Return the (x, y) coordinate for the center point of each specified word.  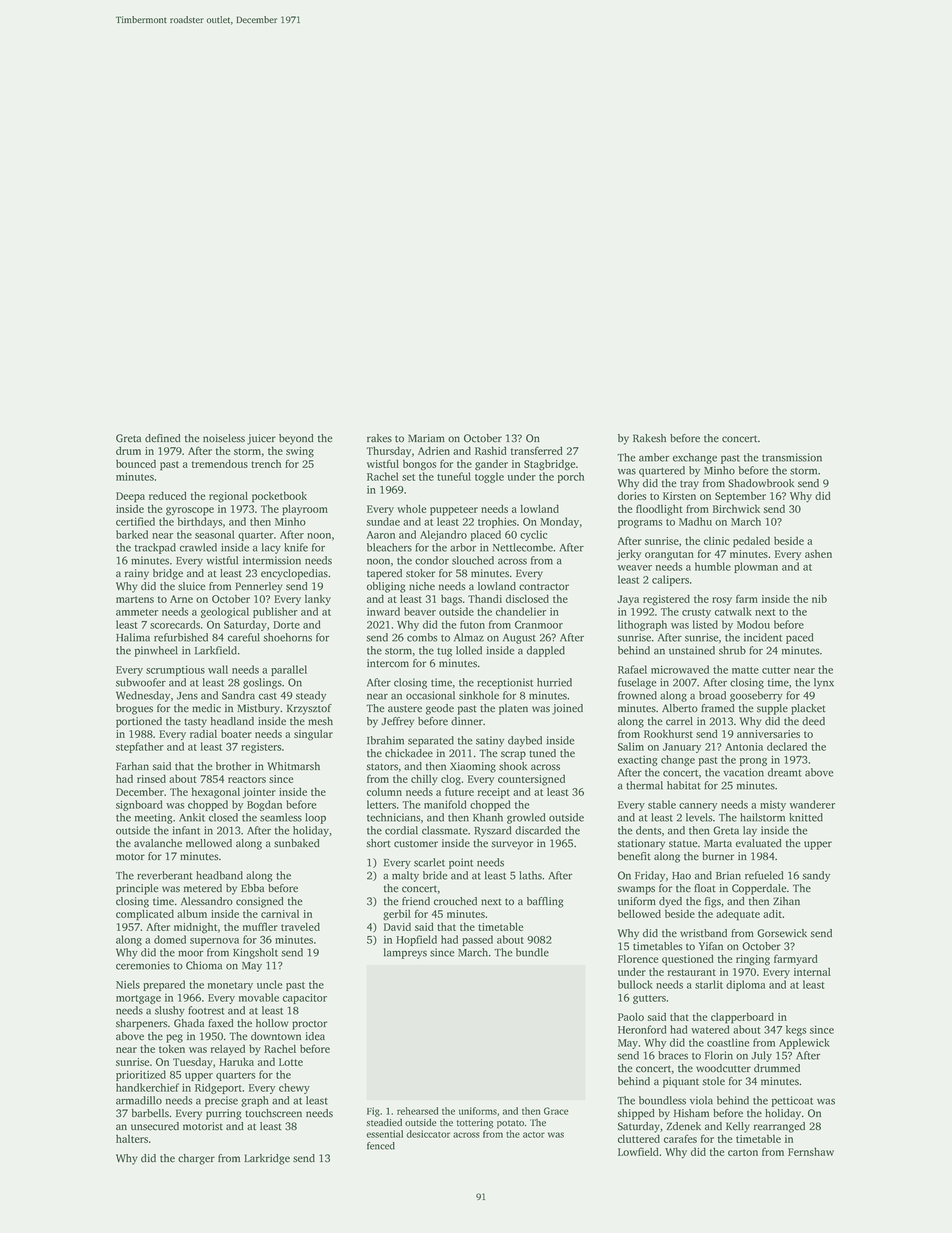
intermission (272, 560)
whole (411, 509)
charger (196, 1159)
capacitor (305, 998)
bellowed (639, 913)
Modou (753, 624)
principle (137, 889)
